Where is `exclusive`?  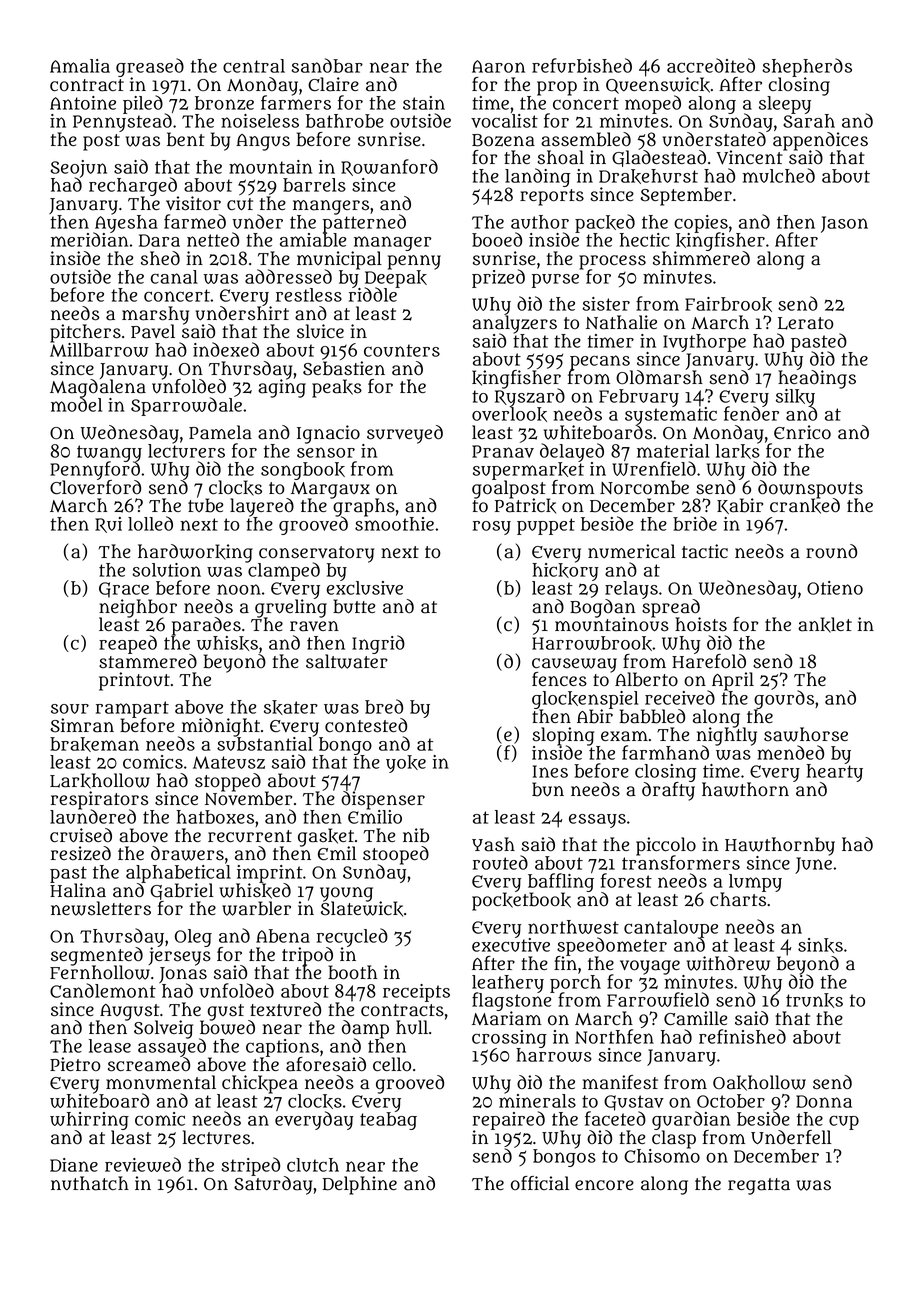
exclusive is located at coordinates (365, 588).
